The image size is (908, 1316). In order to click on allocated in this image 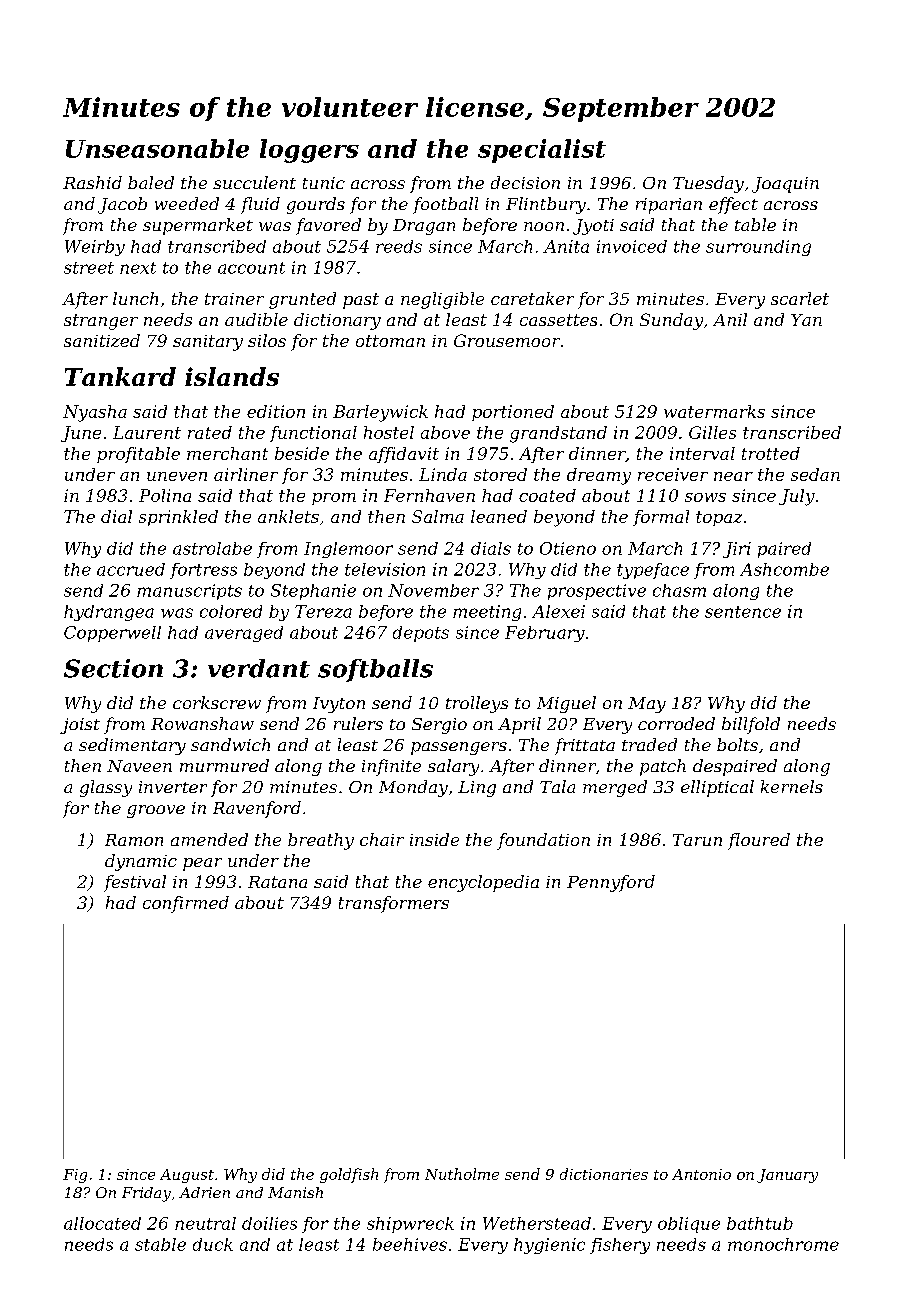, I will do `click(102, 1223)`.
